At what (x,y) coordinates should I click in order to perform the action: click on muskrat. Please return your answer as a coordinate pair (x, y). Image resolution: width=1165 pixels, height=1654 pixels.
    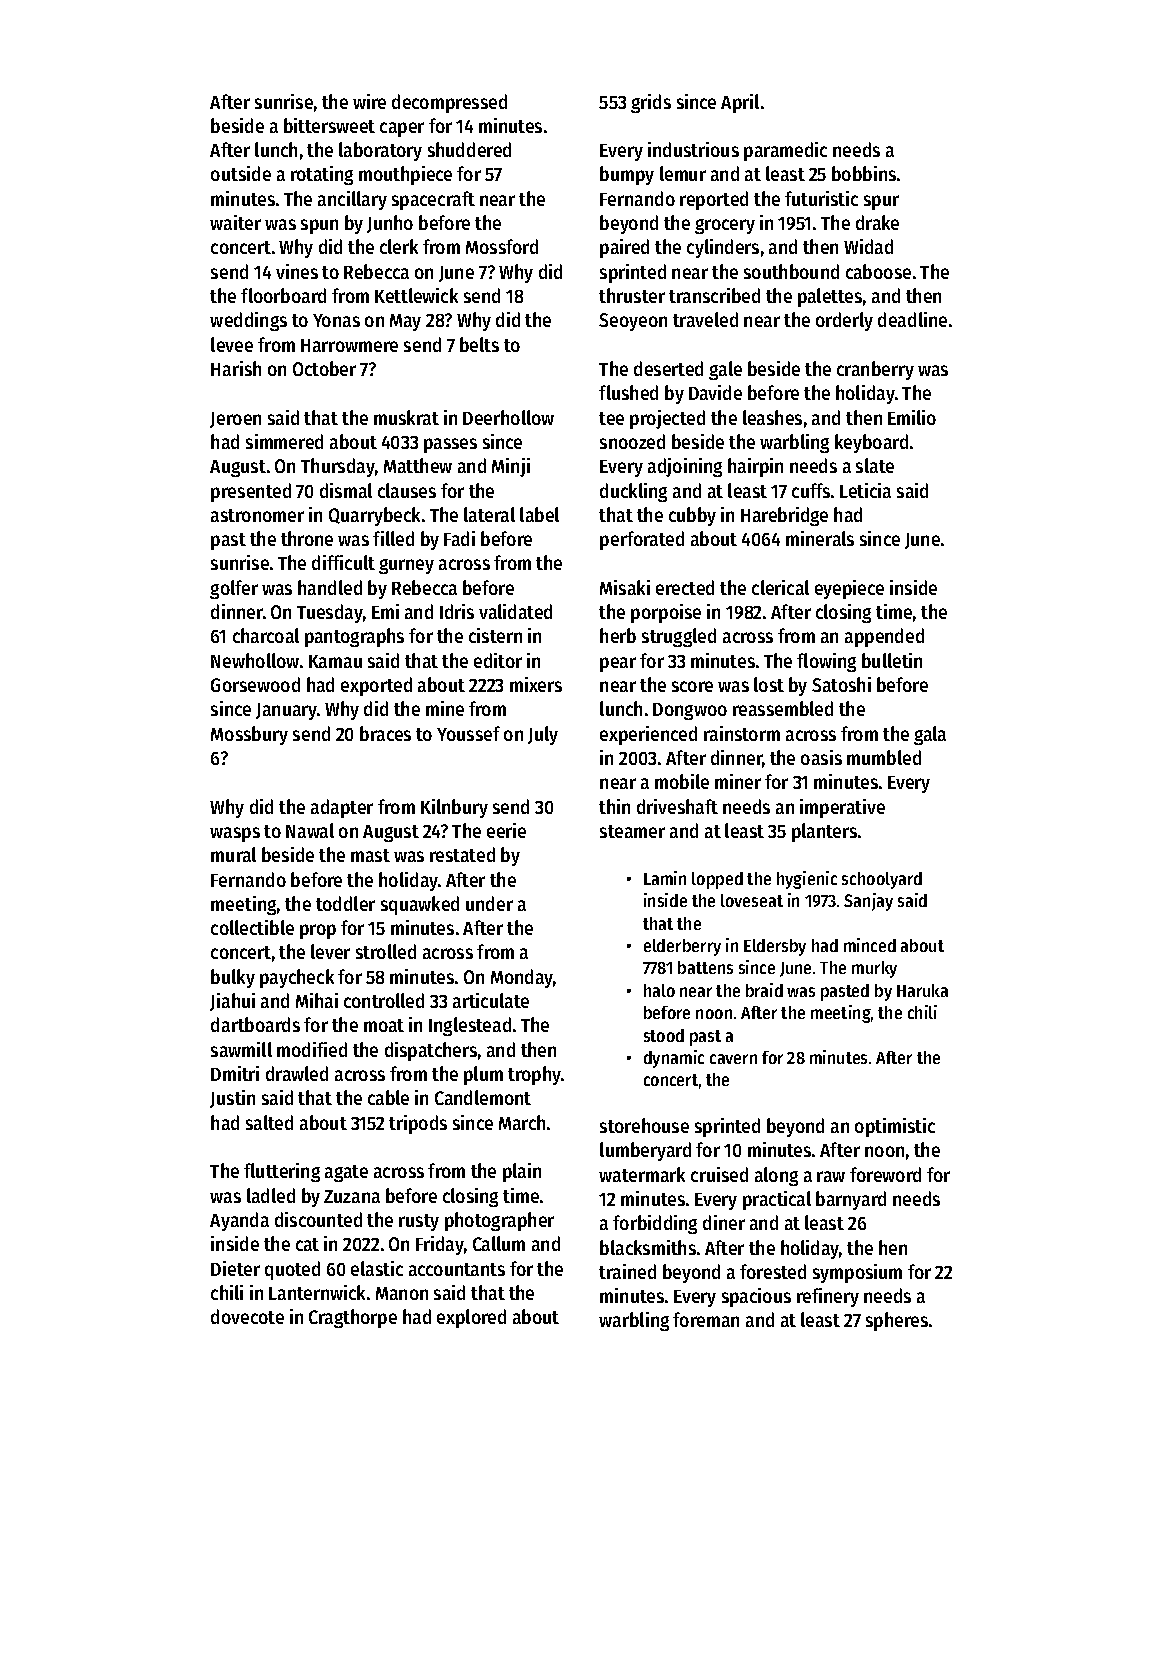
    Looking at the image, I should click on (406, 417).
